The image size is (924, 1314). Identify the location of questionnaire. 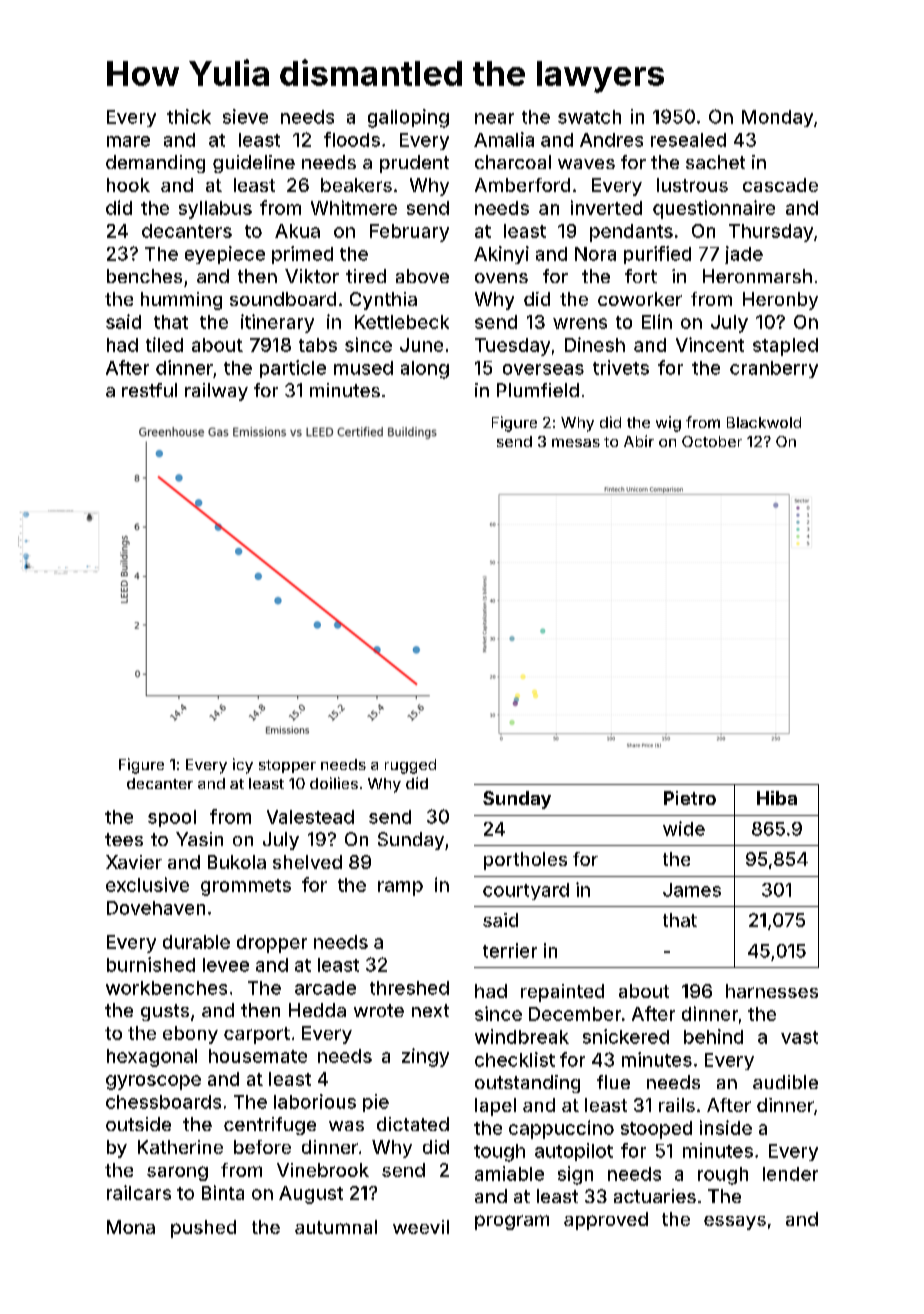
(714, 209).
